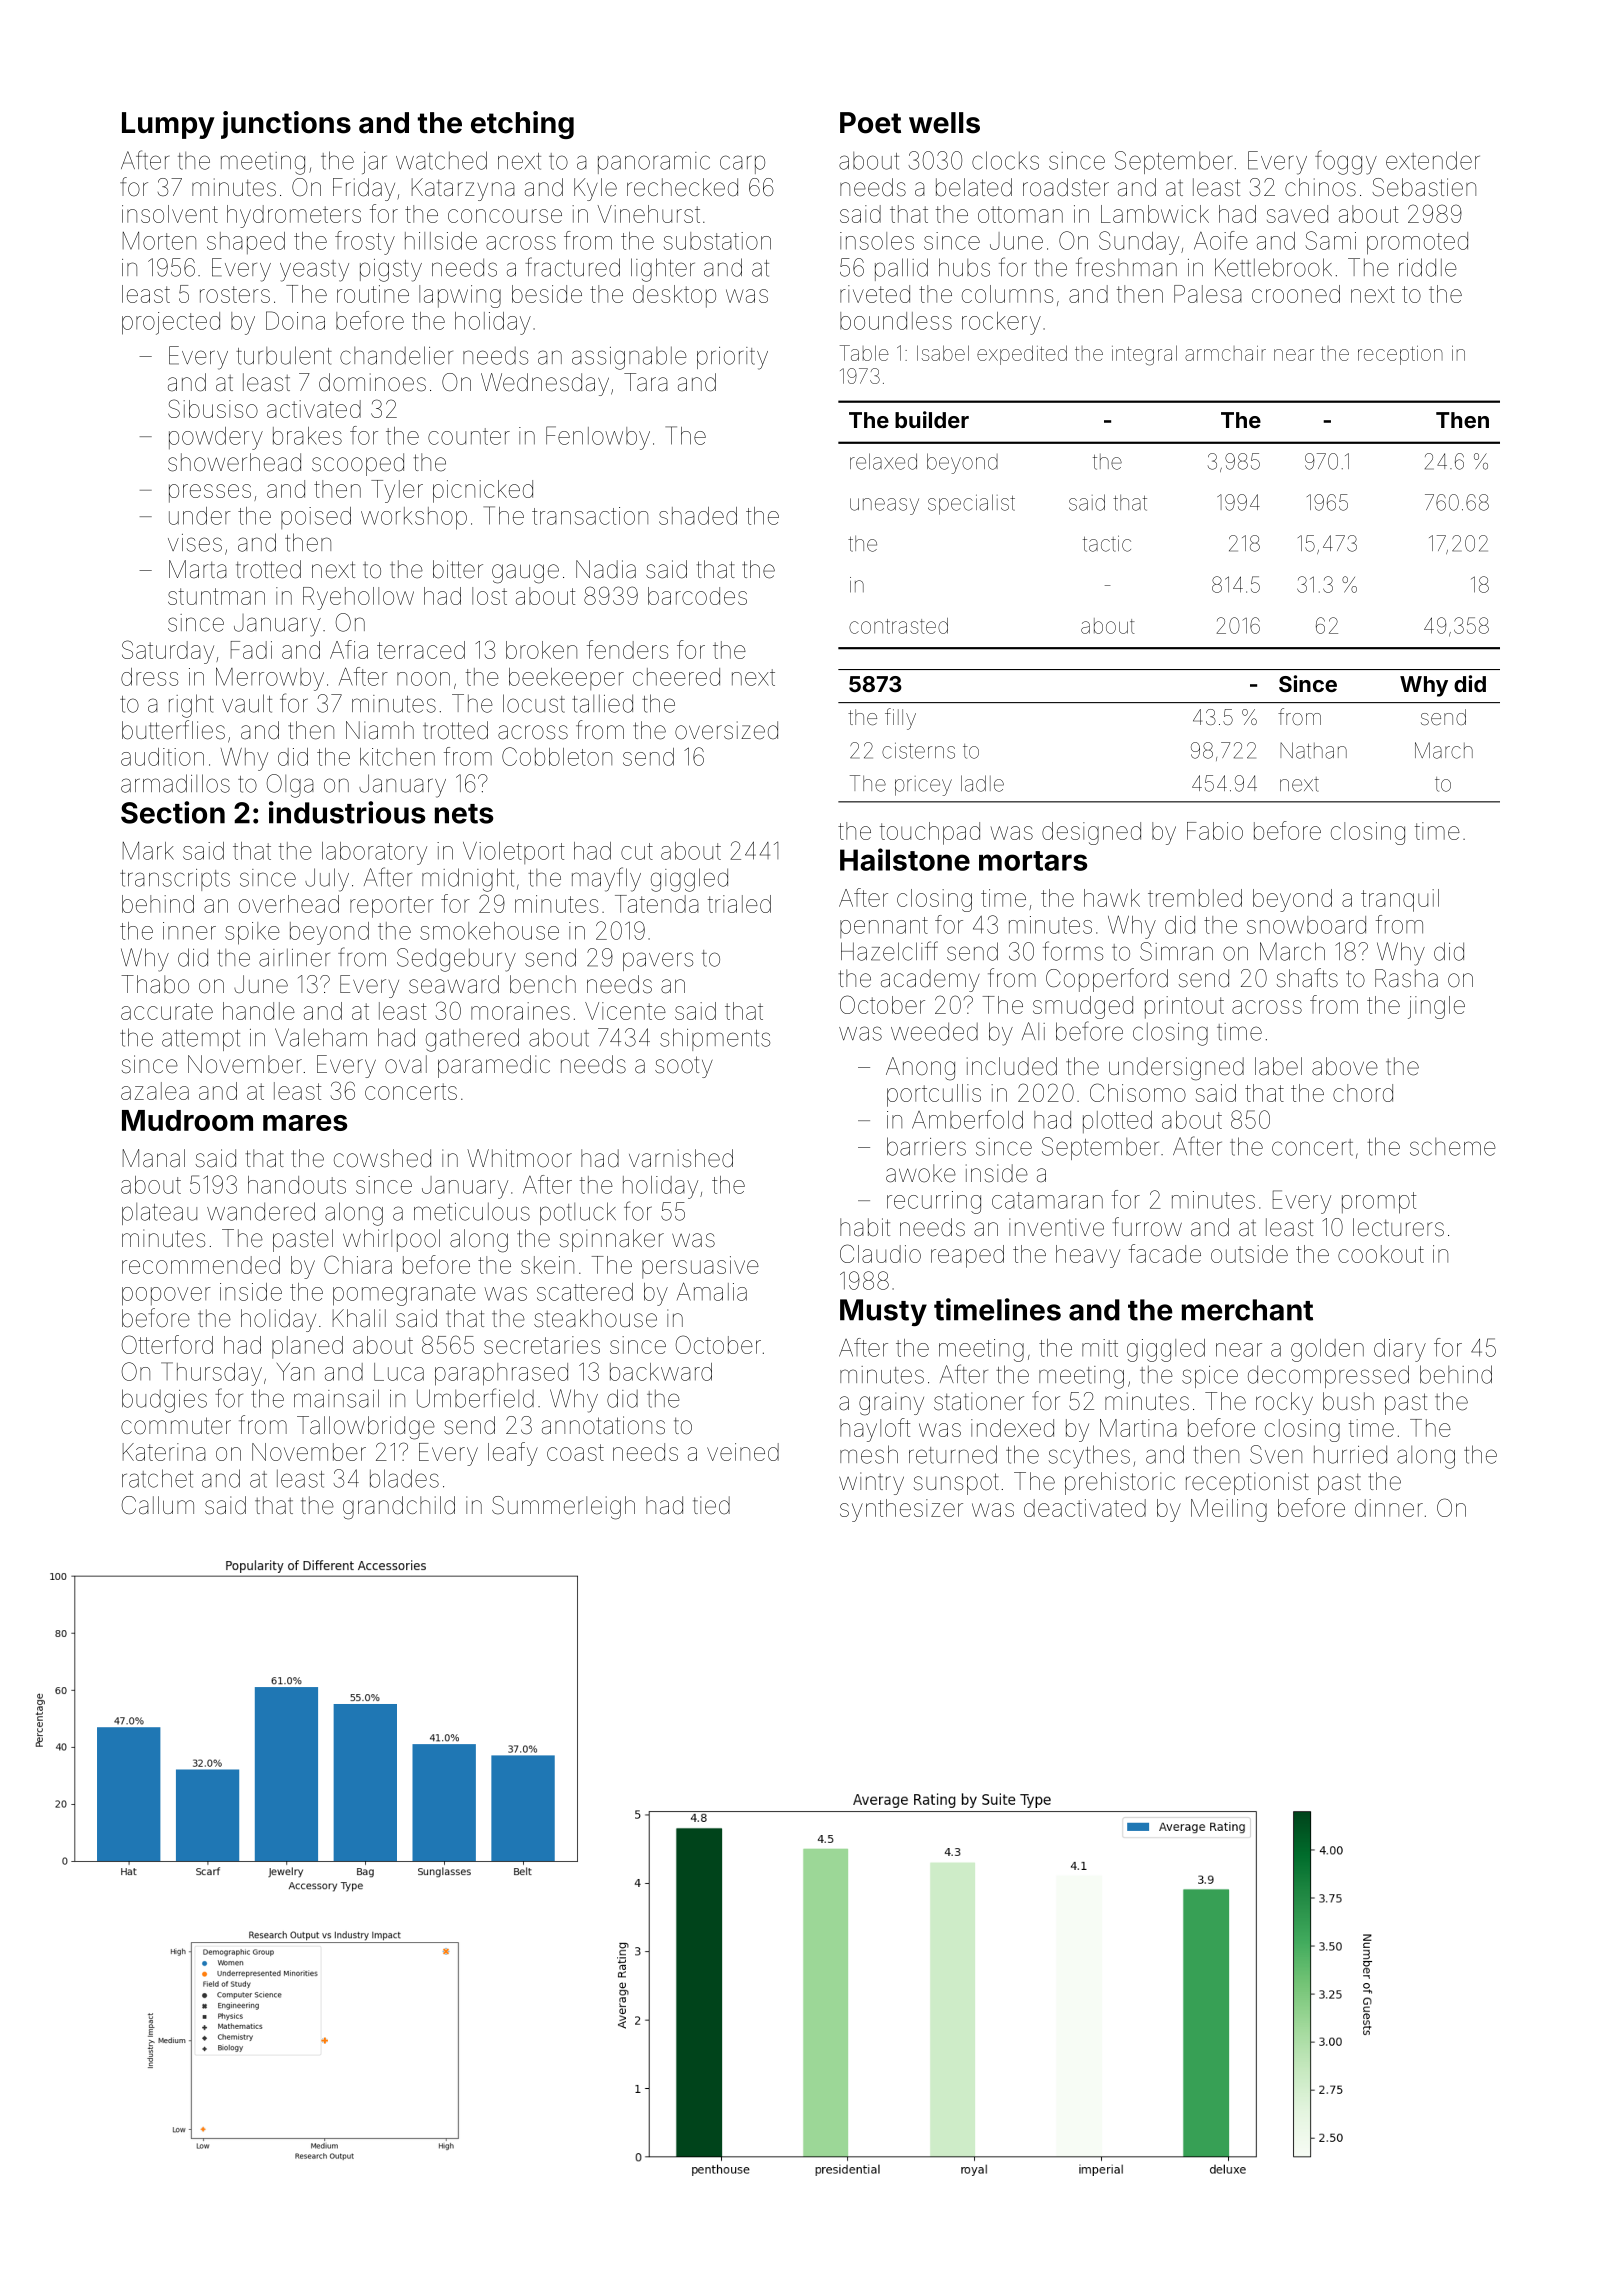  Describe the element at coordinates (286, 125) in the image. I see `junctions` at that location.
